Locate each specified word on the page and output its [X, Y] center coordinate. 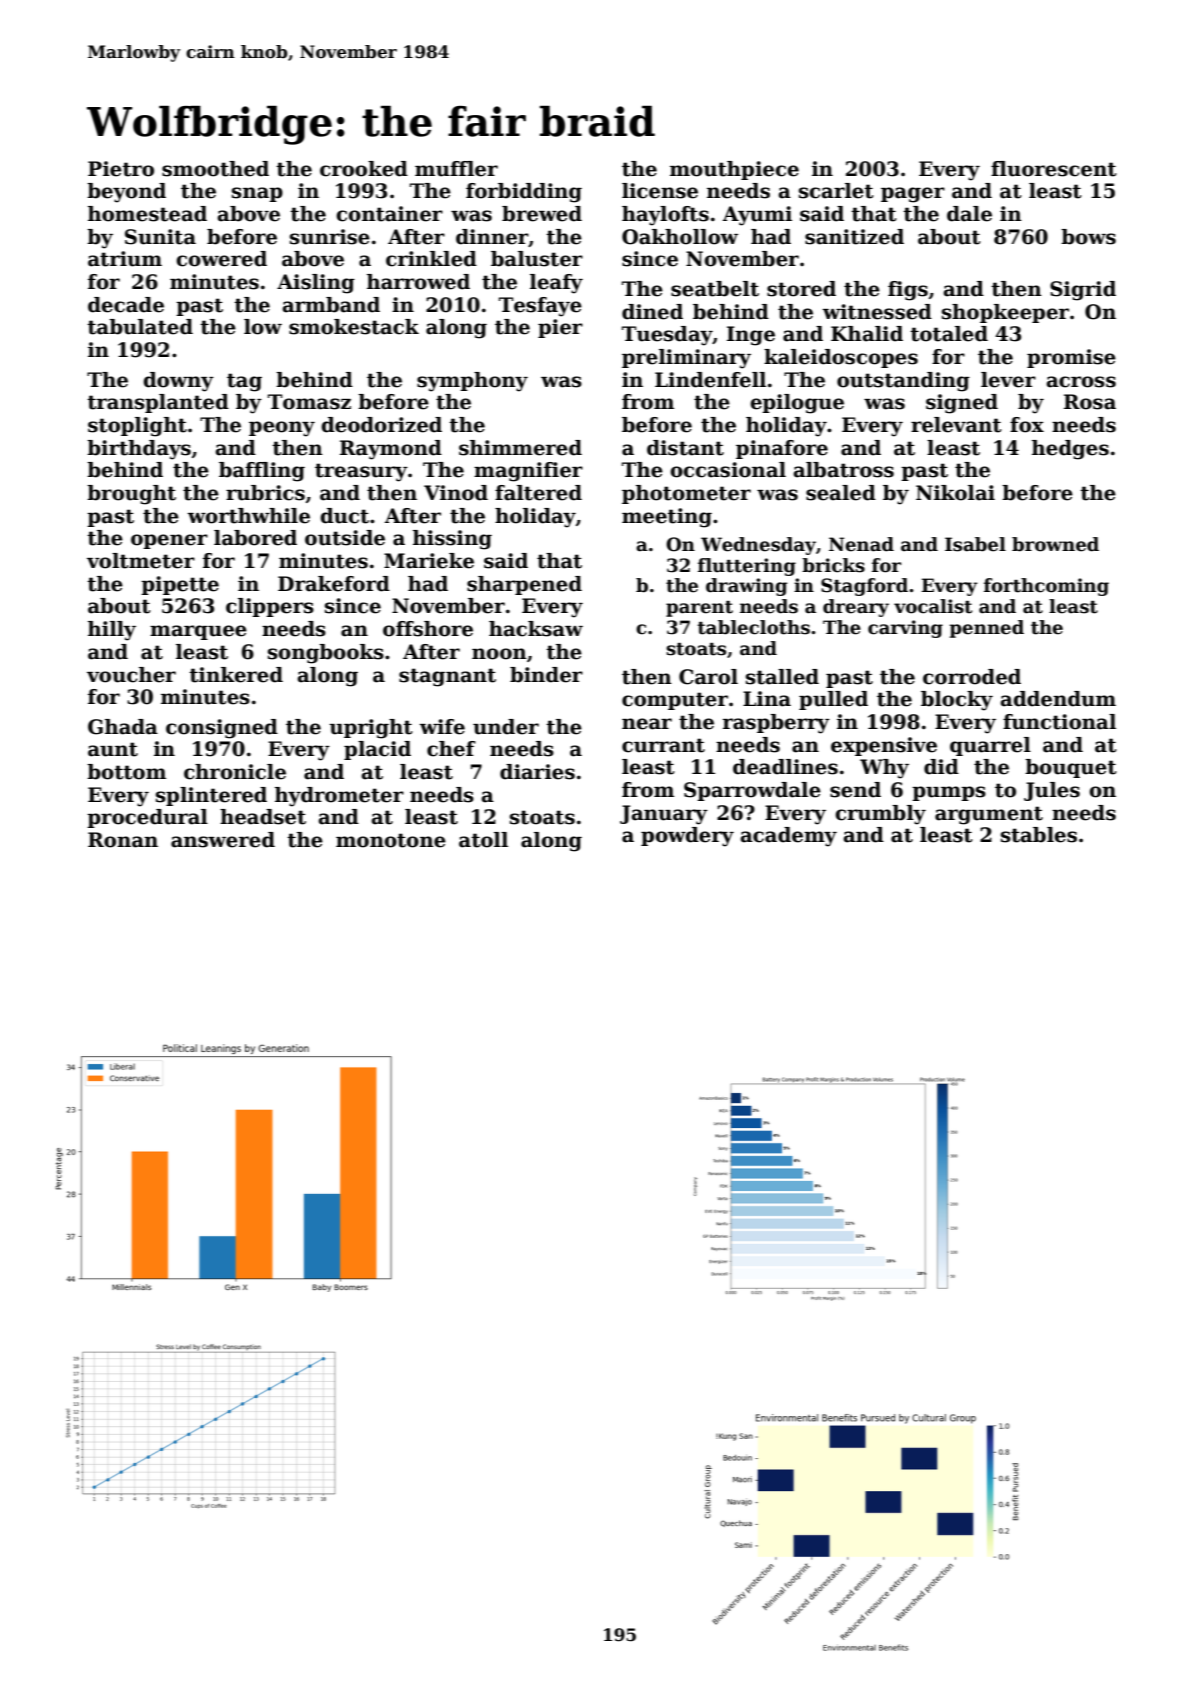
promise [1071, 358]
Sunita [160, 237]
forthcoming [1046, 587]
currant [663, 745]
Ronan [123, 840]
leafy [556, 284]
